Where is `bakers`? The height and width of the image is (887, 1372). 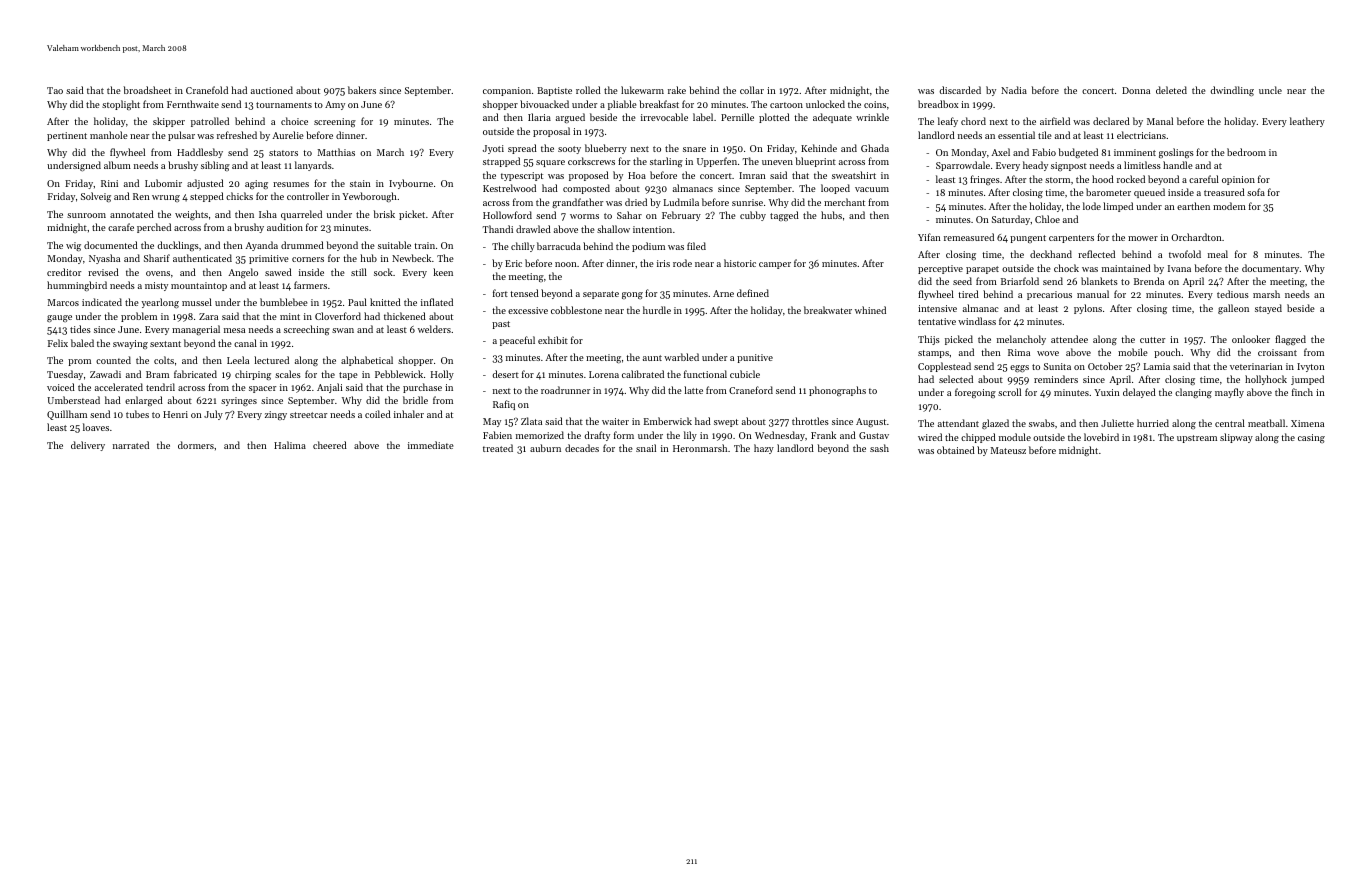
bakers is located at coordinates (362, 90).
